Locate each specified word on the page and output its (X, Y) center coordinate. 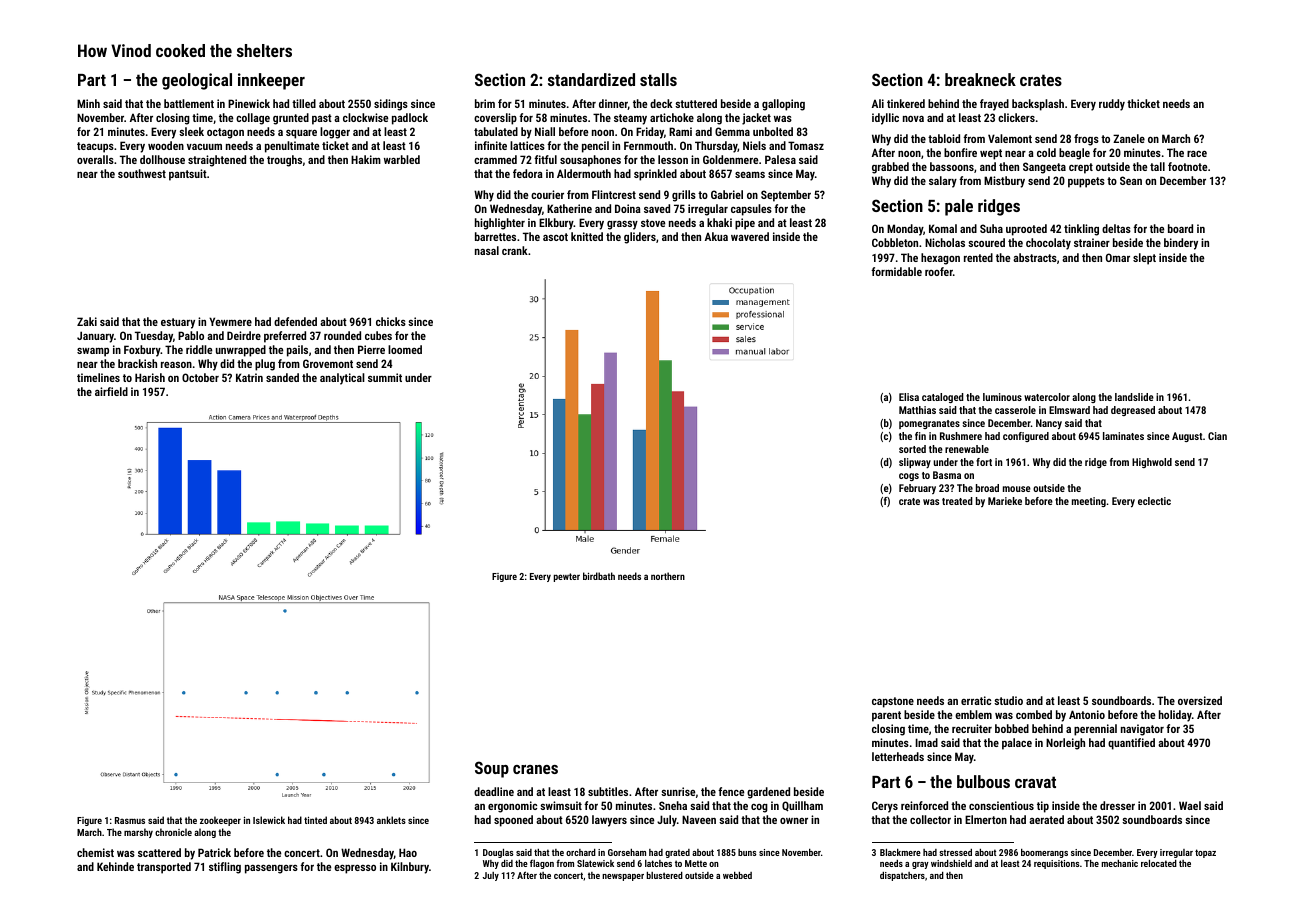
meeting (1089, 502)
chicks (391, 321)
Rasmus (130, 820)
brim (485, 103)
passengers (271, 869)
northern (668, 576)
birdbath (599, 576)
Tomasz (806, 145)
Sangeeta (1044, 168)
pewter (567, 577)
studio (1008, 700)
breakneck (980, 79)
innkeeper (271, 81)
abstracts (1035, 257)
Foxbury (142, 351)
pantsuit (188, 175)
